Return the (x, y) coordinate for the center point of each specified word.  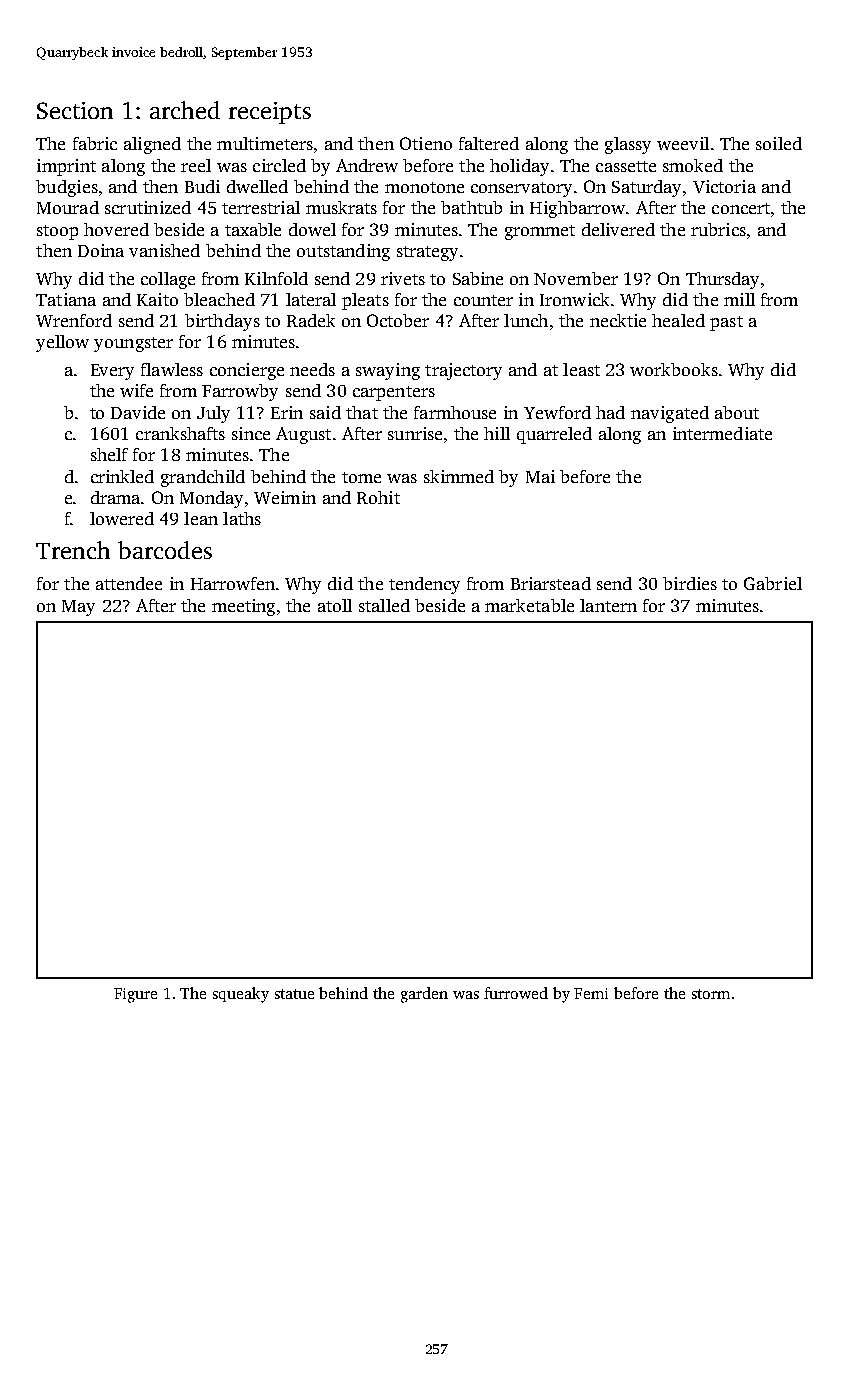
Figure (135, 995)
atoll (335, 605)
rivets (403, 278)
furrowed (516, 993)
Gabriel (773, 583)
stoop (57, 232)
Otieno (426, 143)
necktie (618, 320)
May (78, 608)
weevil (683, 143)
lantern (608, 605)
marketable (529, 605)
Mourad (68, 207)
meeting (243, 607)
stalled (384, 605)
